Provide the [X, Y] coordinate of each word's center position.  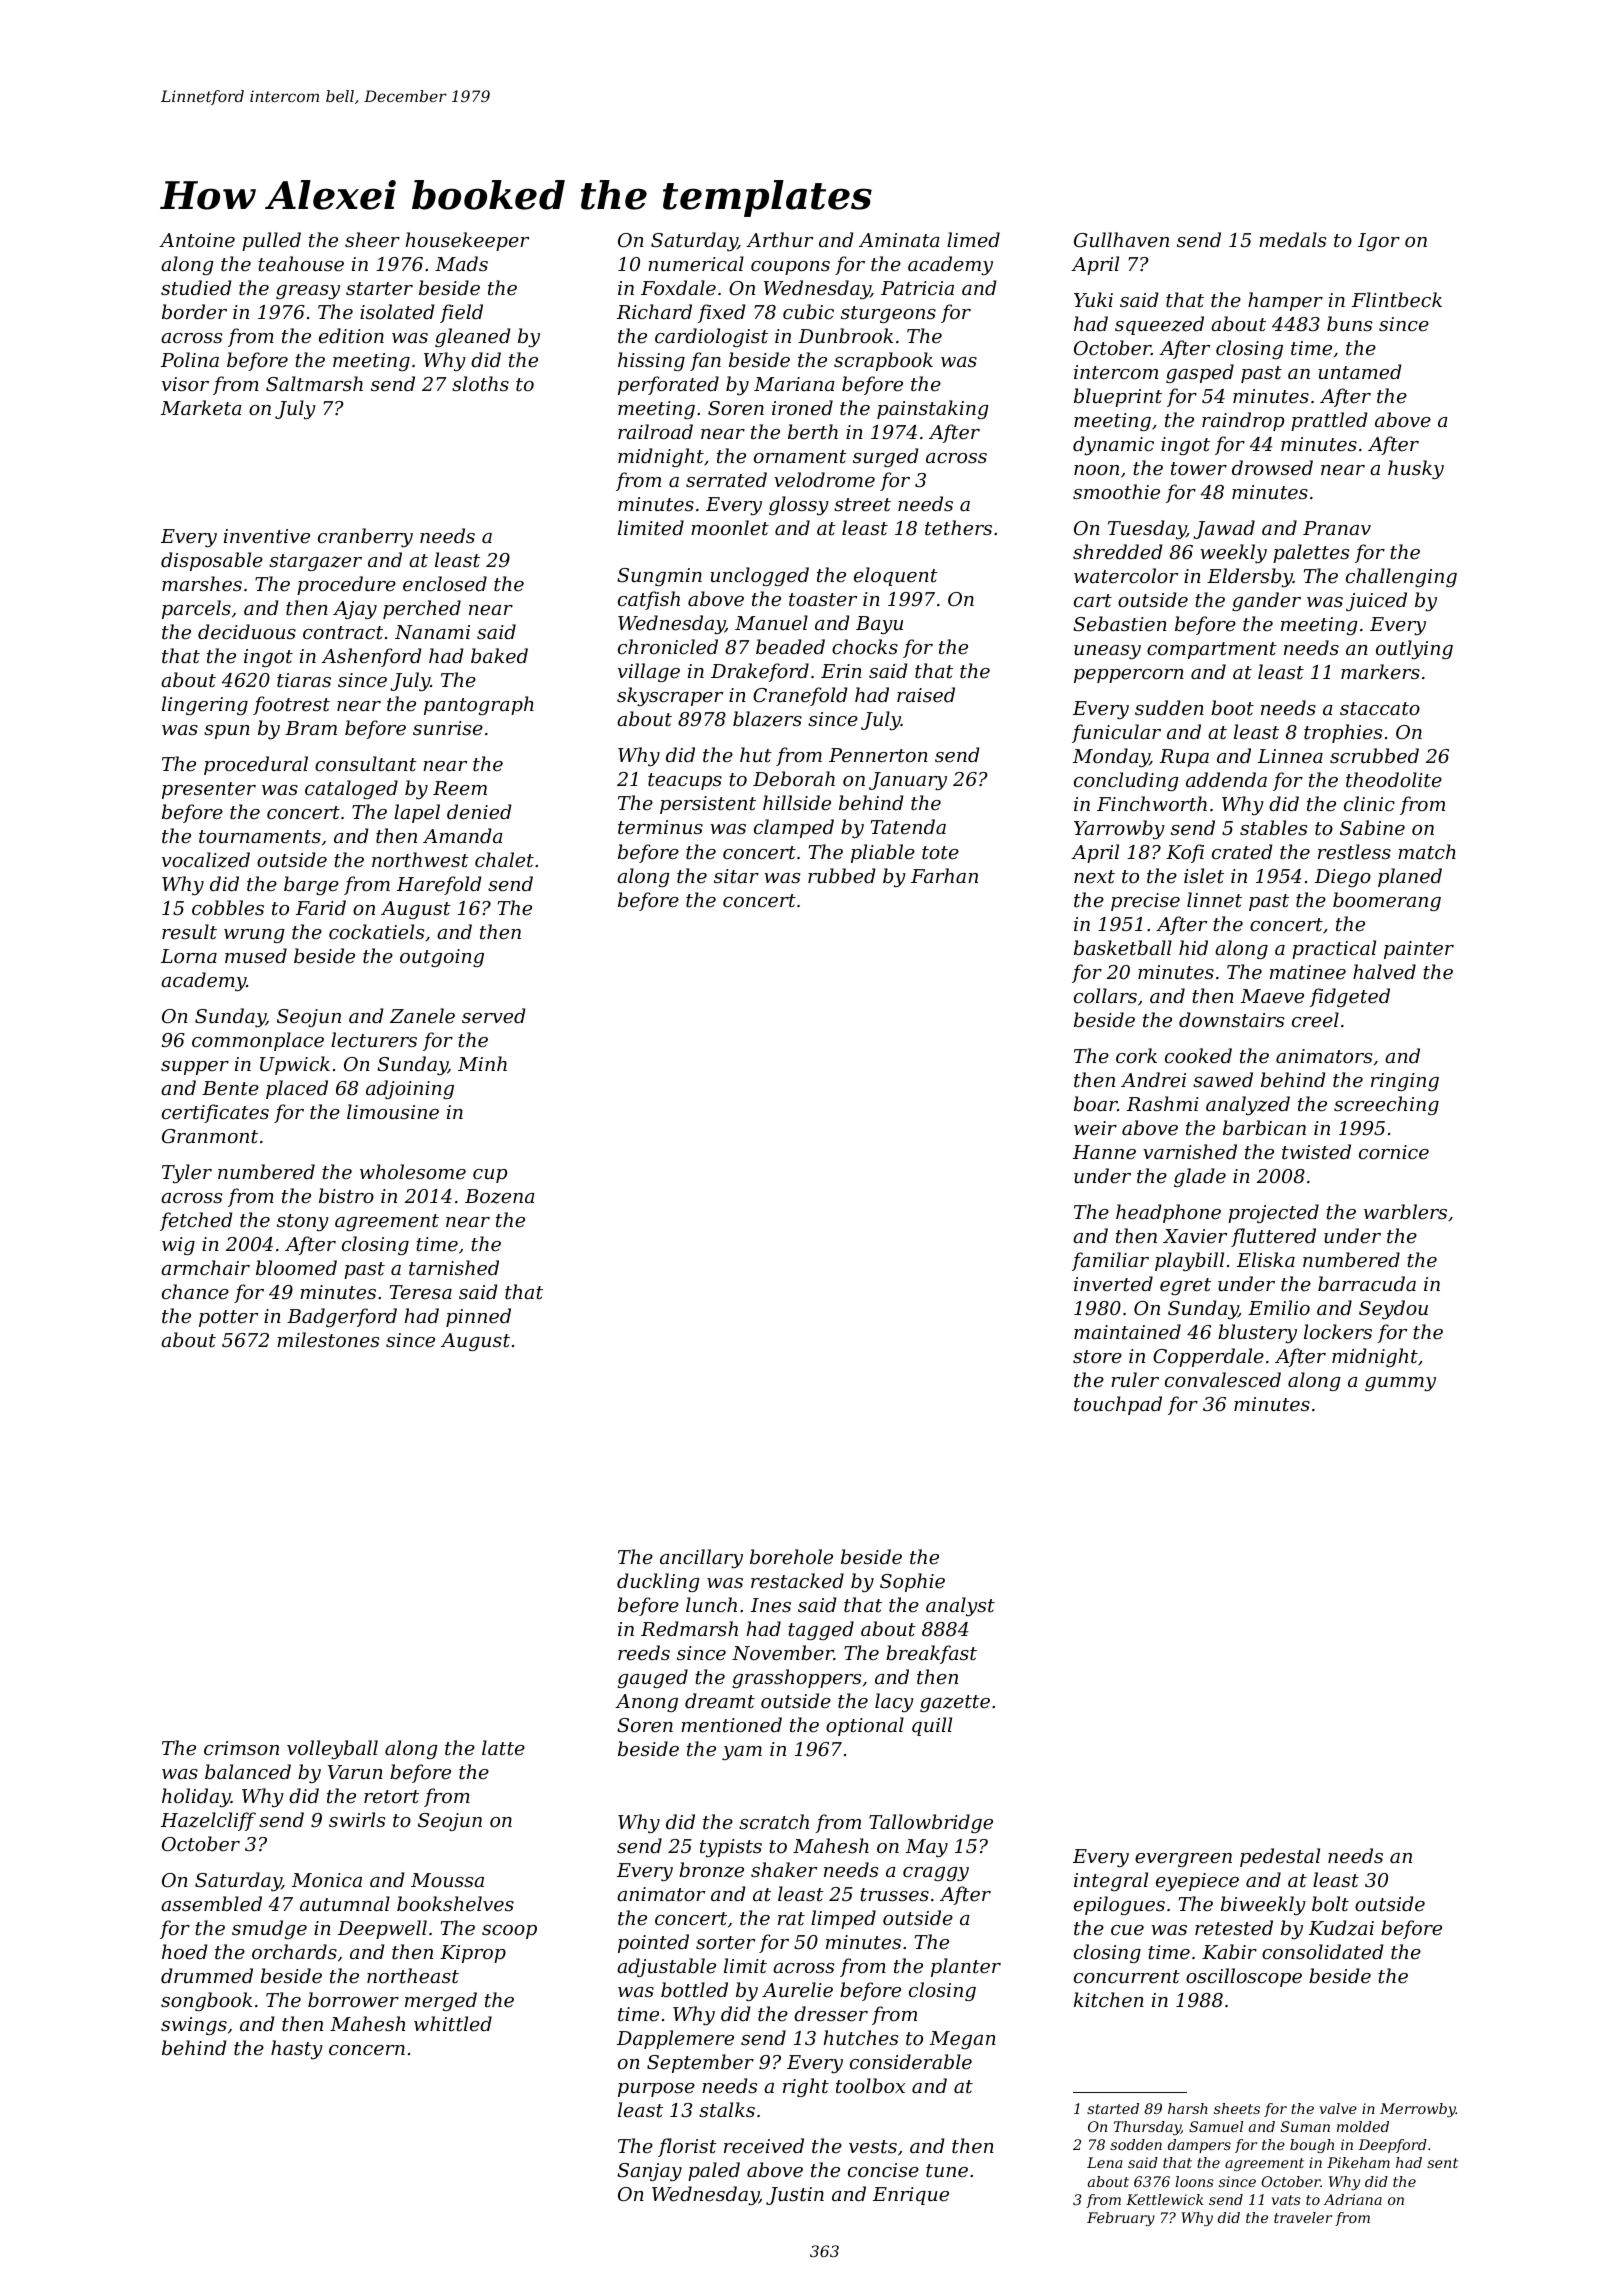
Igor [1379, 242]
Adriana [1353, 2199]
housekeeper [467, 241]
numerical [696, 263]
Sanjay [649, 2172]
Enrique [911, 2196]
